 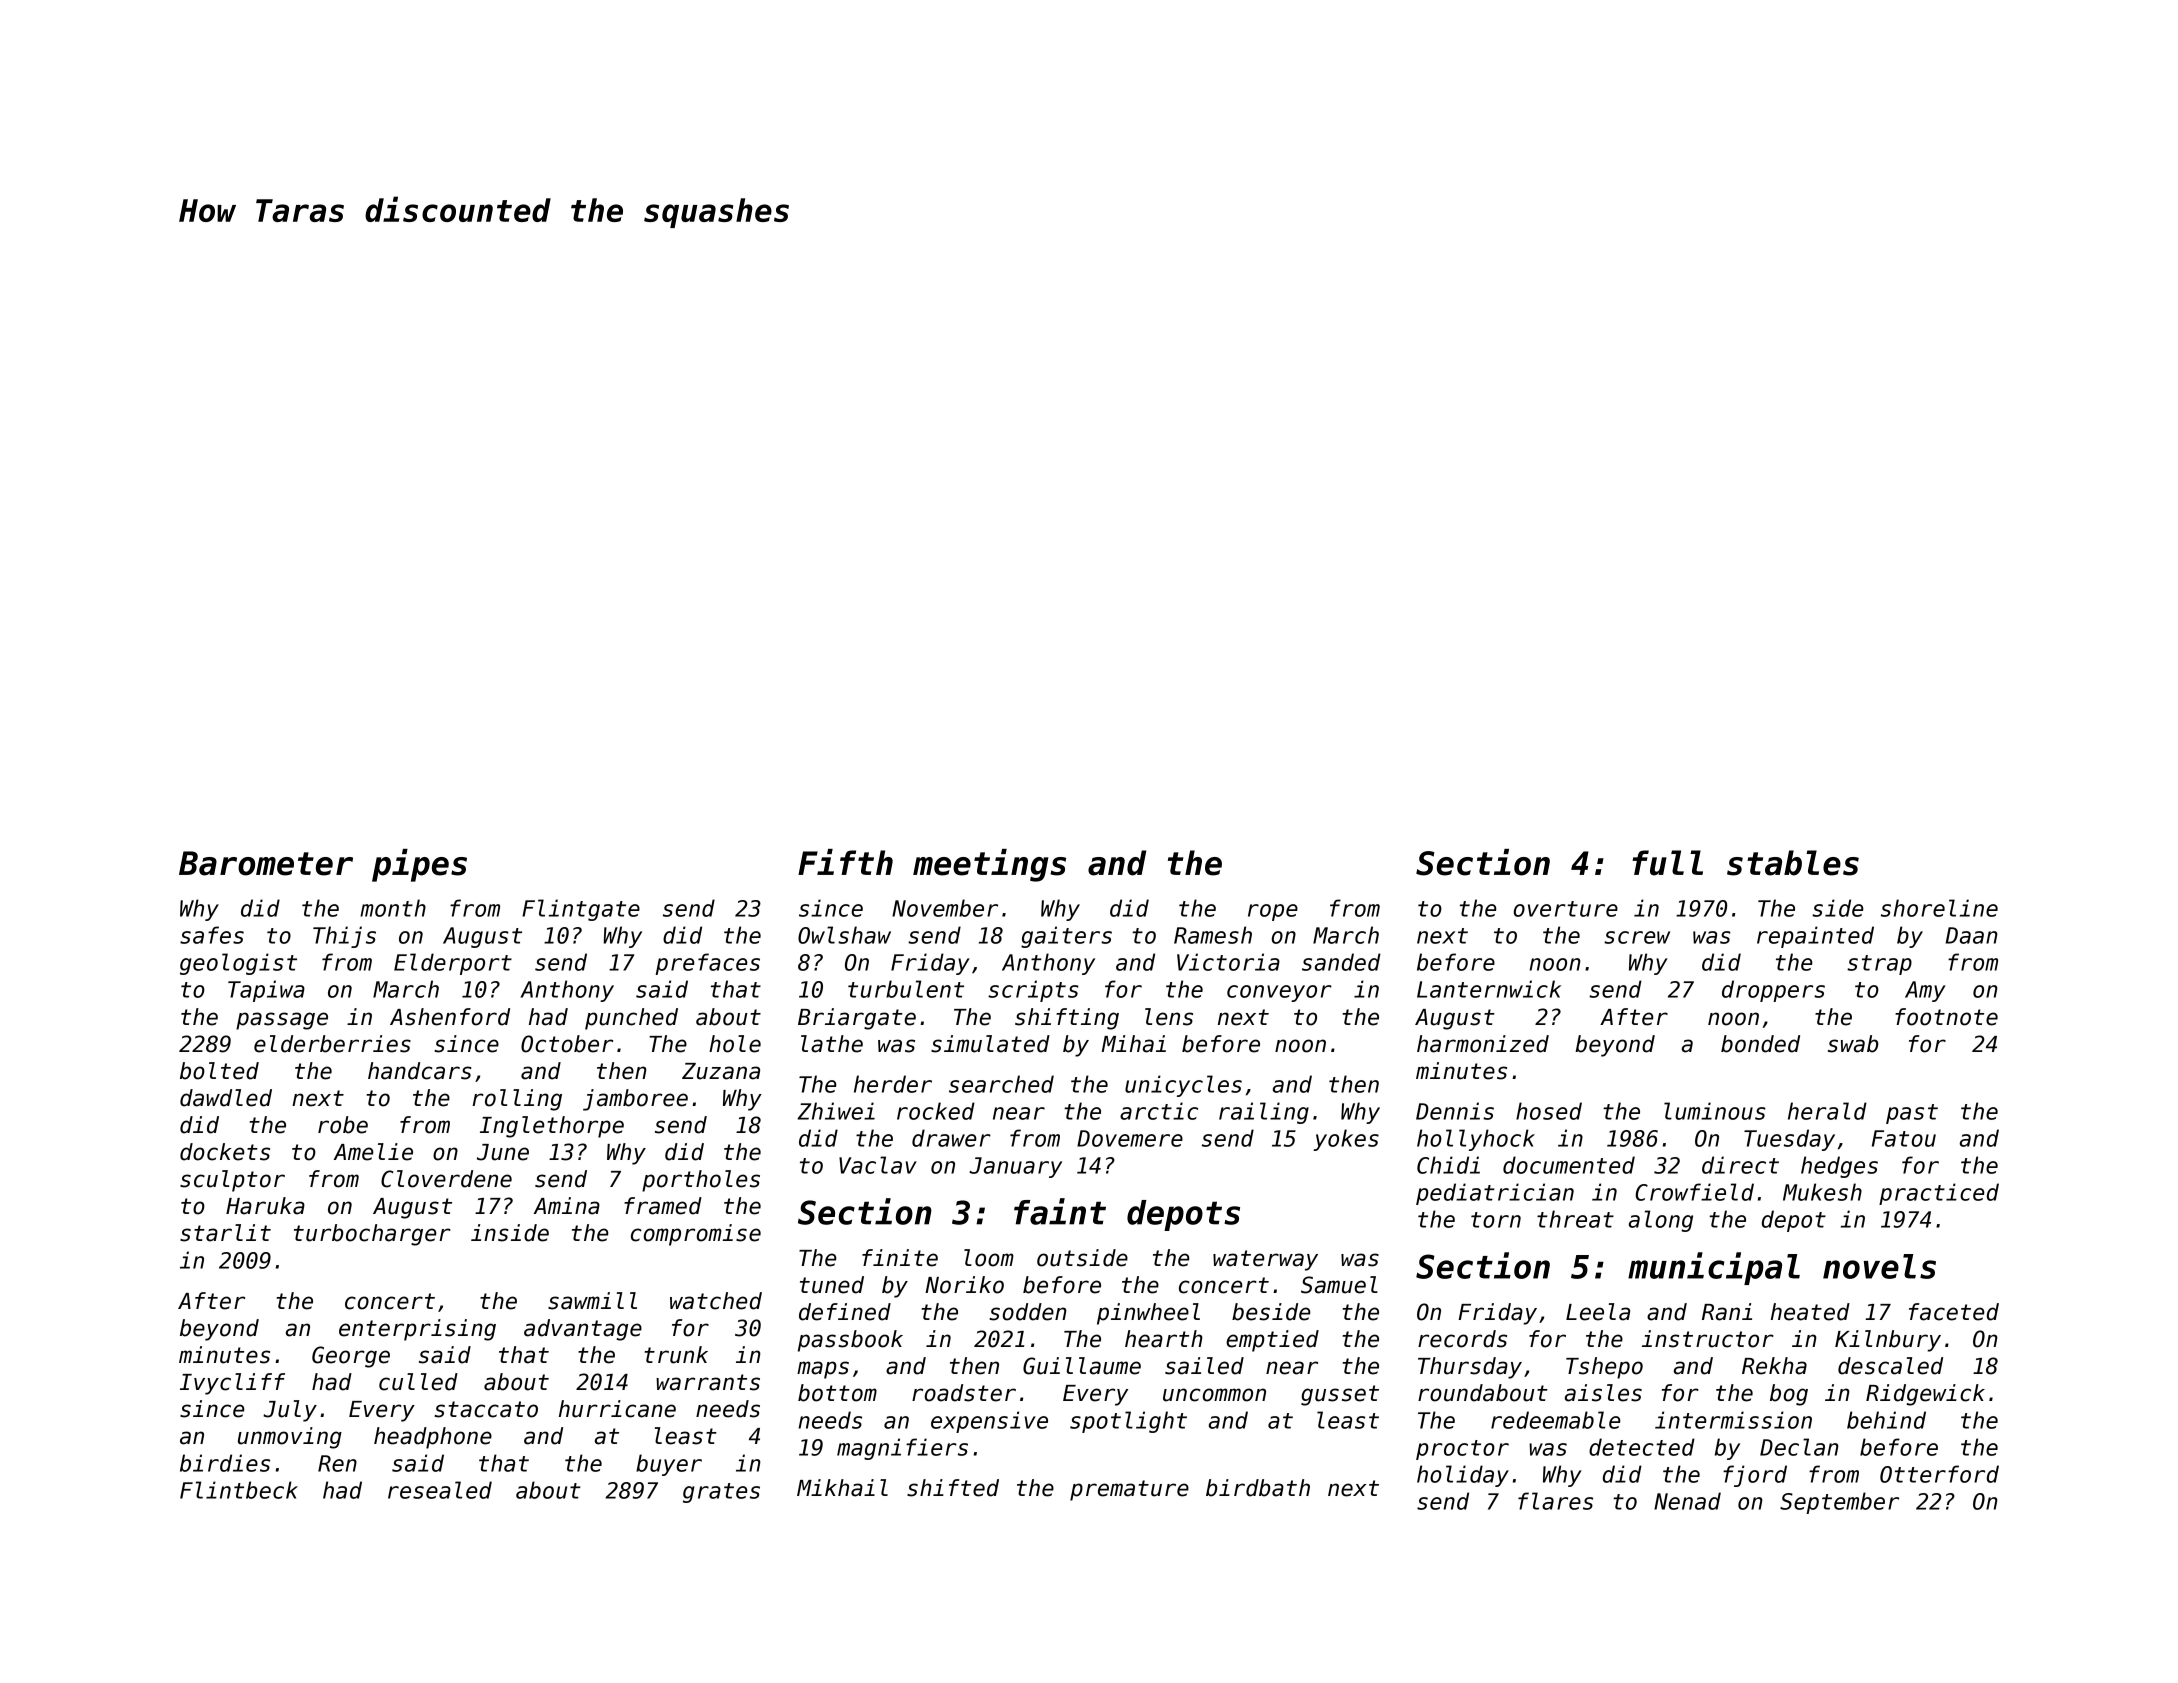 I want to click on bolted, so click(x=219, y=1071).
